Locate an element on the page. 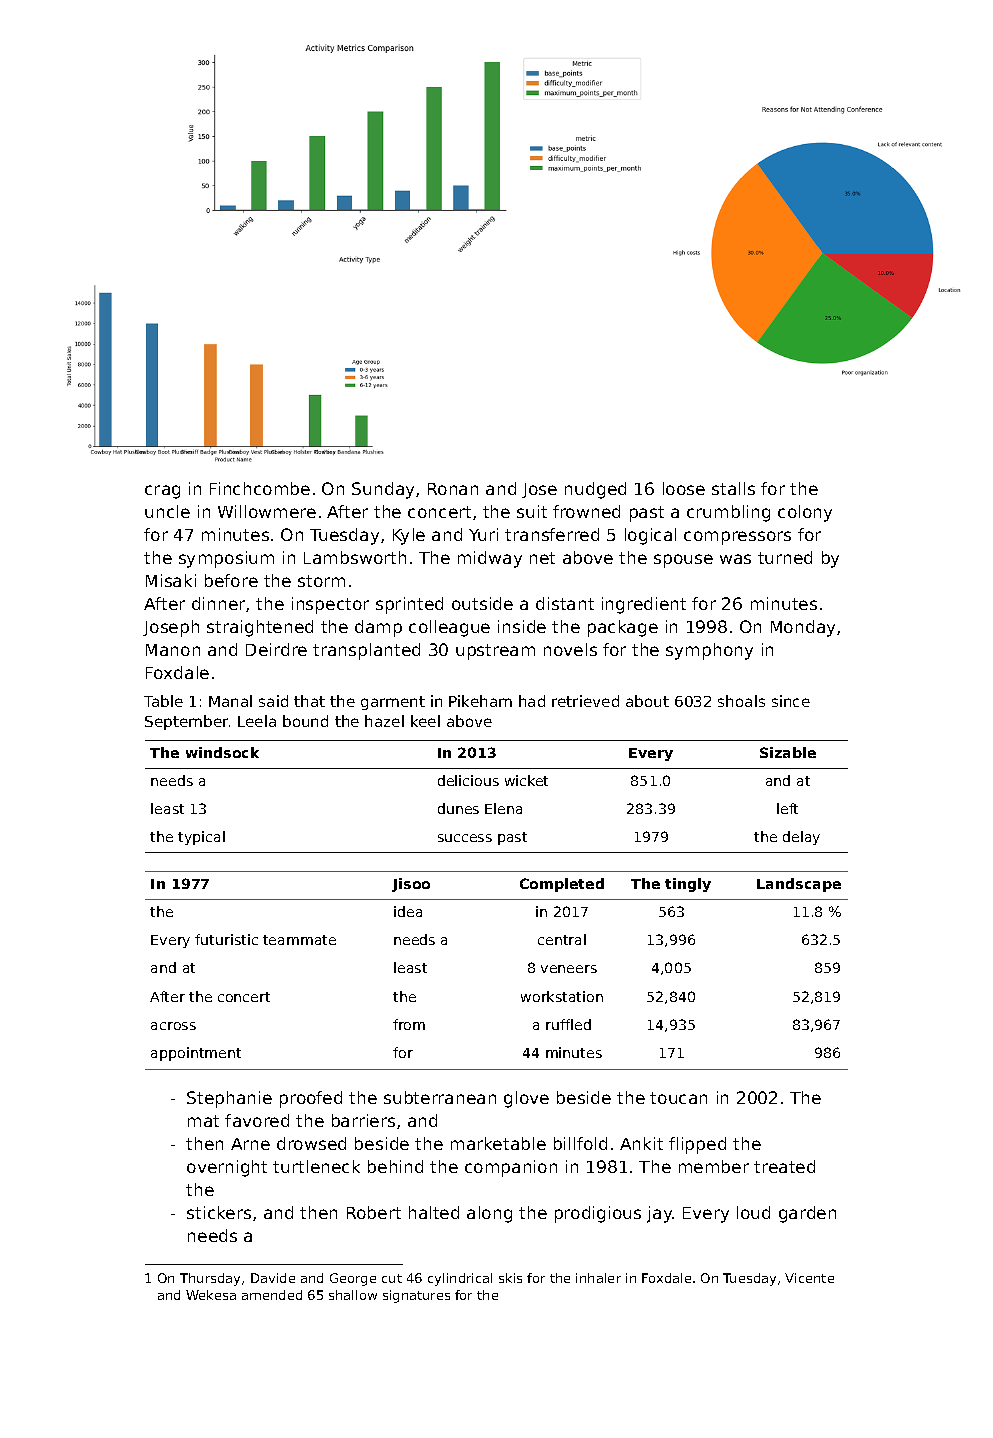 The width and height of the page is (993, 1438). stalls is located at coordinates (733, 488).
